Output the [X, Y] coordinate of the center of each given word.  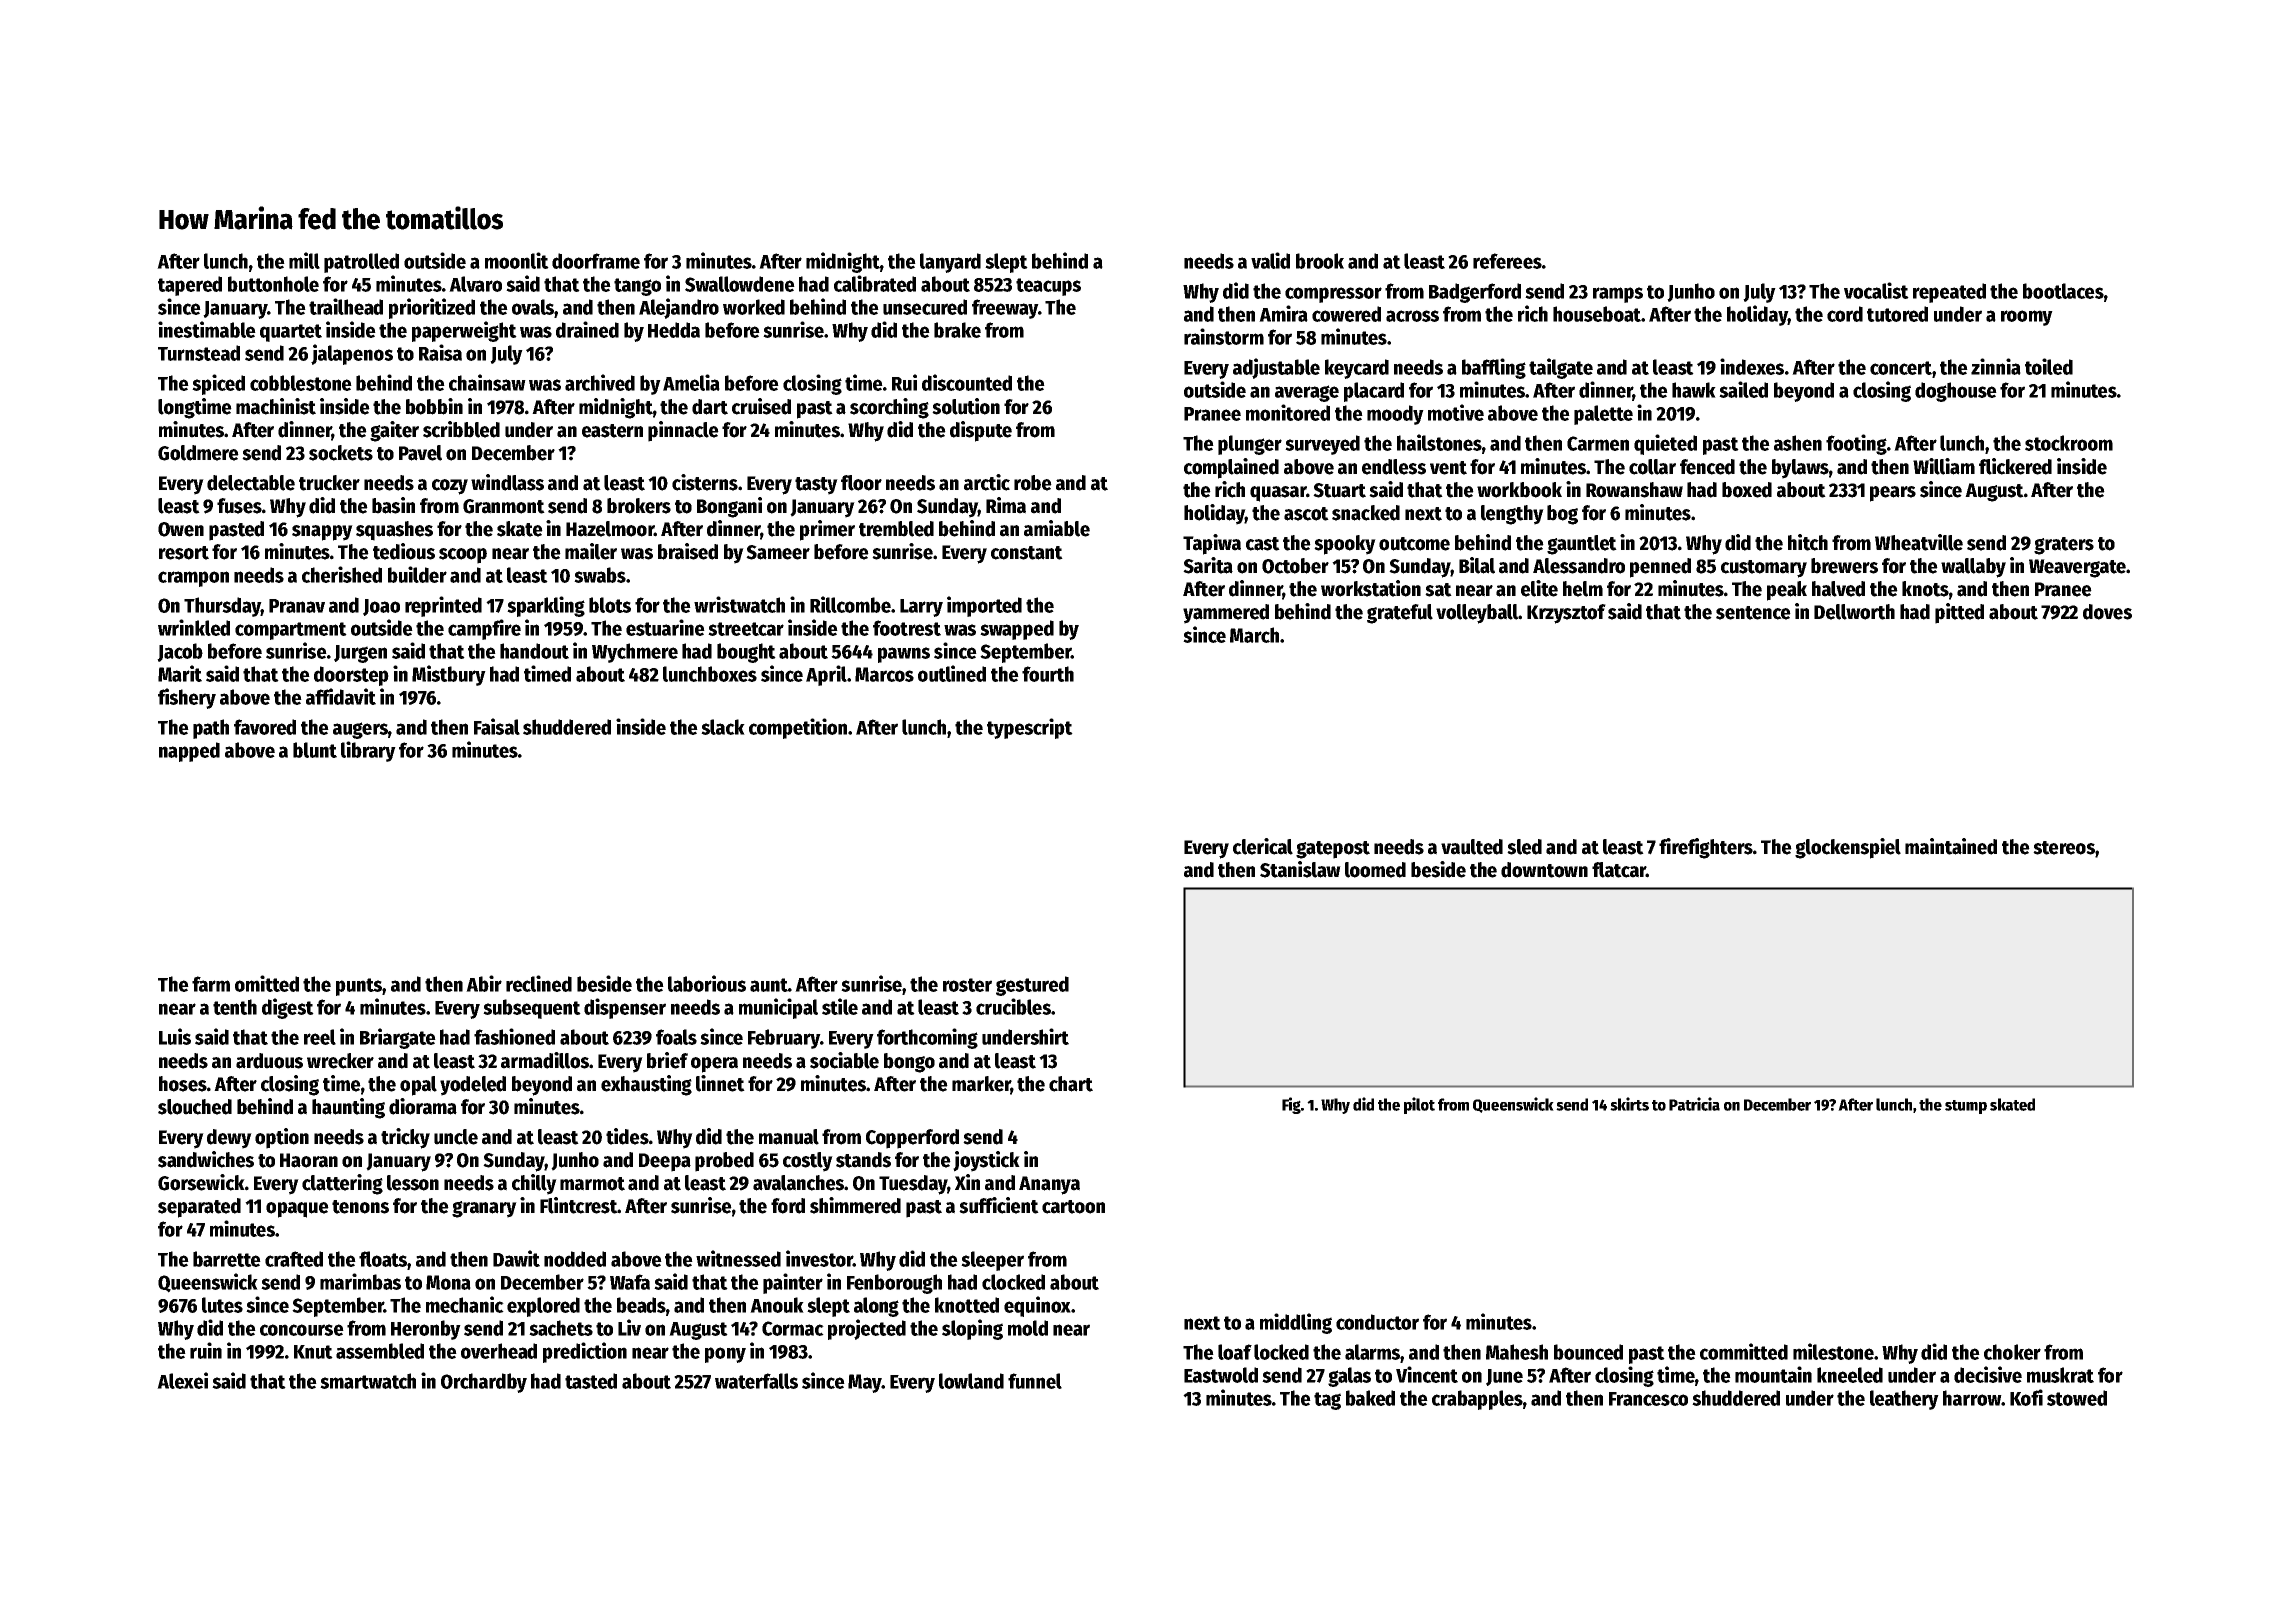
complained [1231, 468]
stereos [2064, 848]
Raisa [440, 352]
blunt [315, 750]
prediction [585, 1352]
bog [1562, 515]
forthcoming [927, 1038]
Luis [175, 1036]
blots [610, 605]
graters [2064, 546]
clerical [1263, 846]
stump [1966, 1107]
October [1295, 566]
